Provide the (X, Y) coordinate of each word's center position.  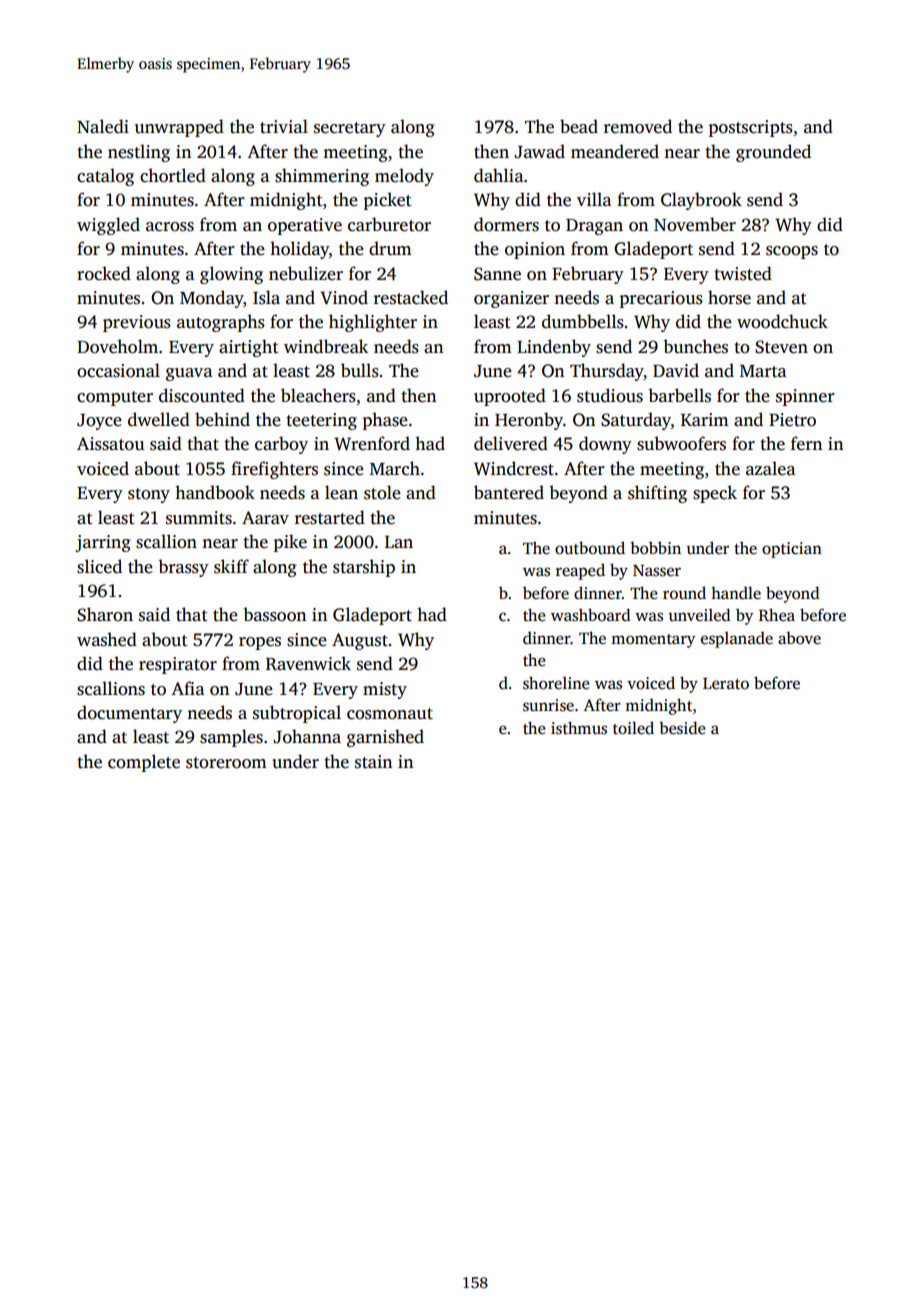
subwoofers (681, 443)
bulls (360, 370)
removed (638, 126)
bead (579, 126)
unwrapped (179, 128)
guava (189, 374)
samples (231, 738)
